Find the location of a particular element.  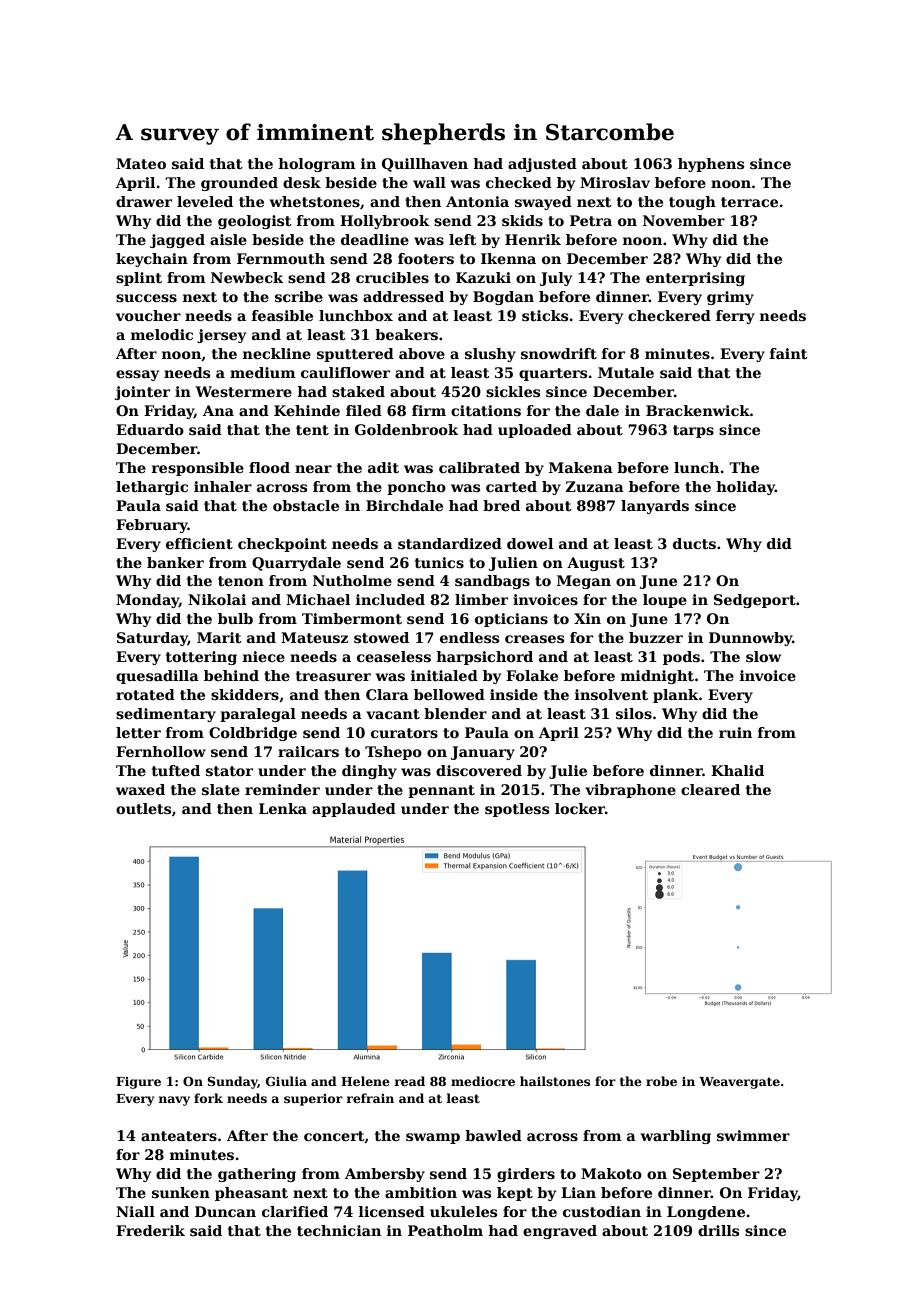

Zuzana is located at coordinates (595, 486).
